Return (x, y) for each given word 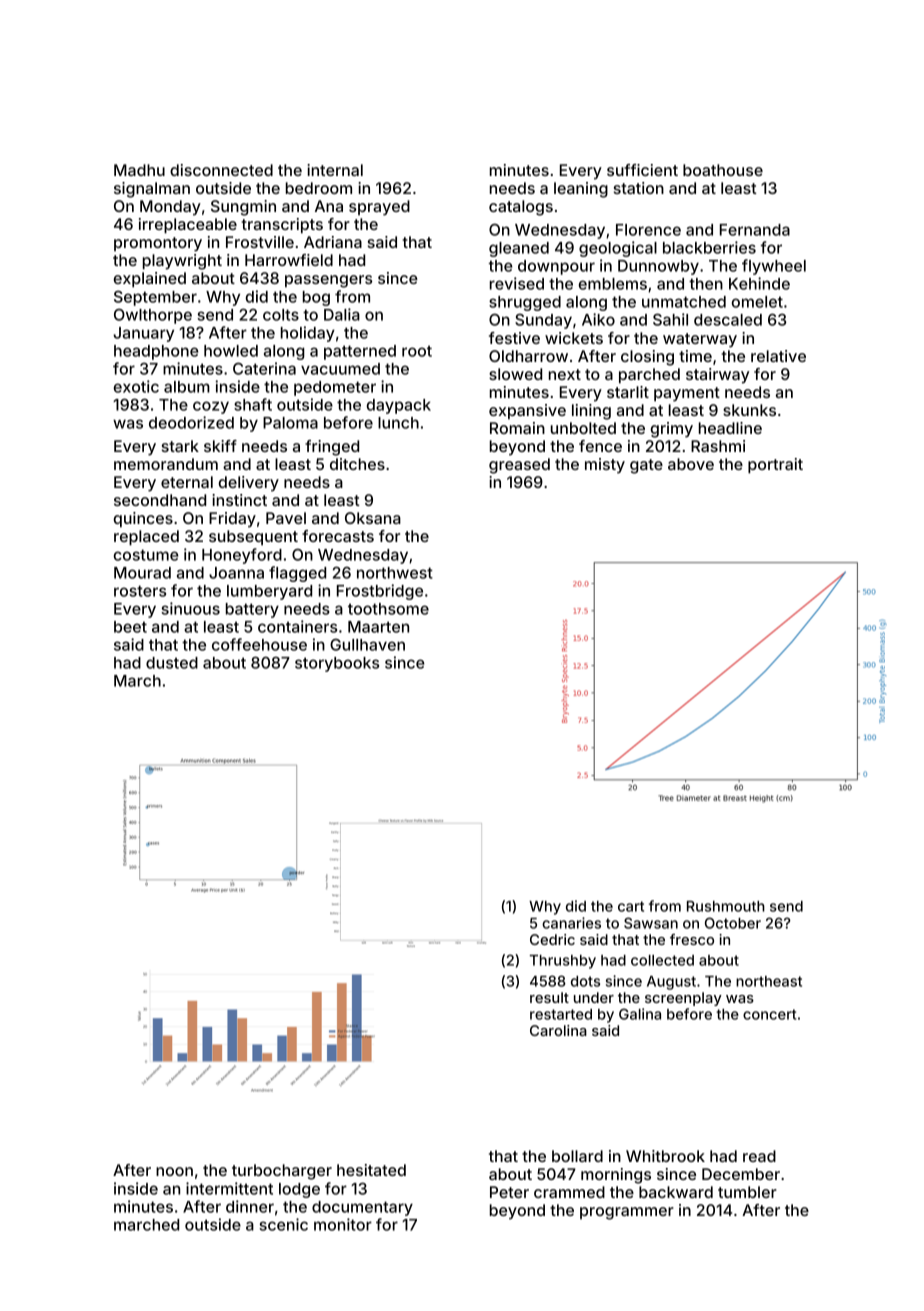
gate (646, 466)
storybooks (337, 664)
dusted (172, 663)
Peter (509, 1192)
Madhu (139, 170)
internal (335, 170)
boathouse (723, 170)
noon (174, 1171)
